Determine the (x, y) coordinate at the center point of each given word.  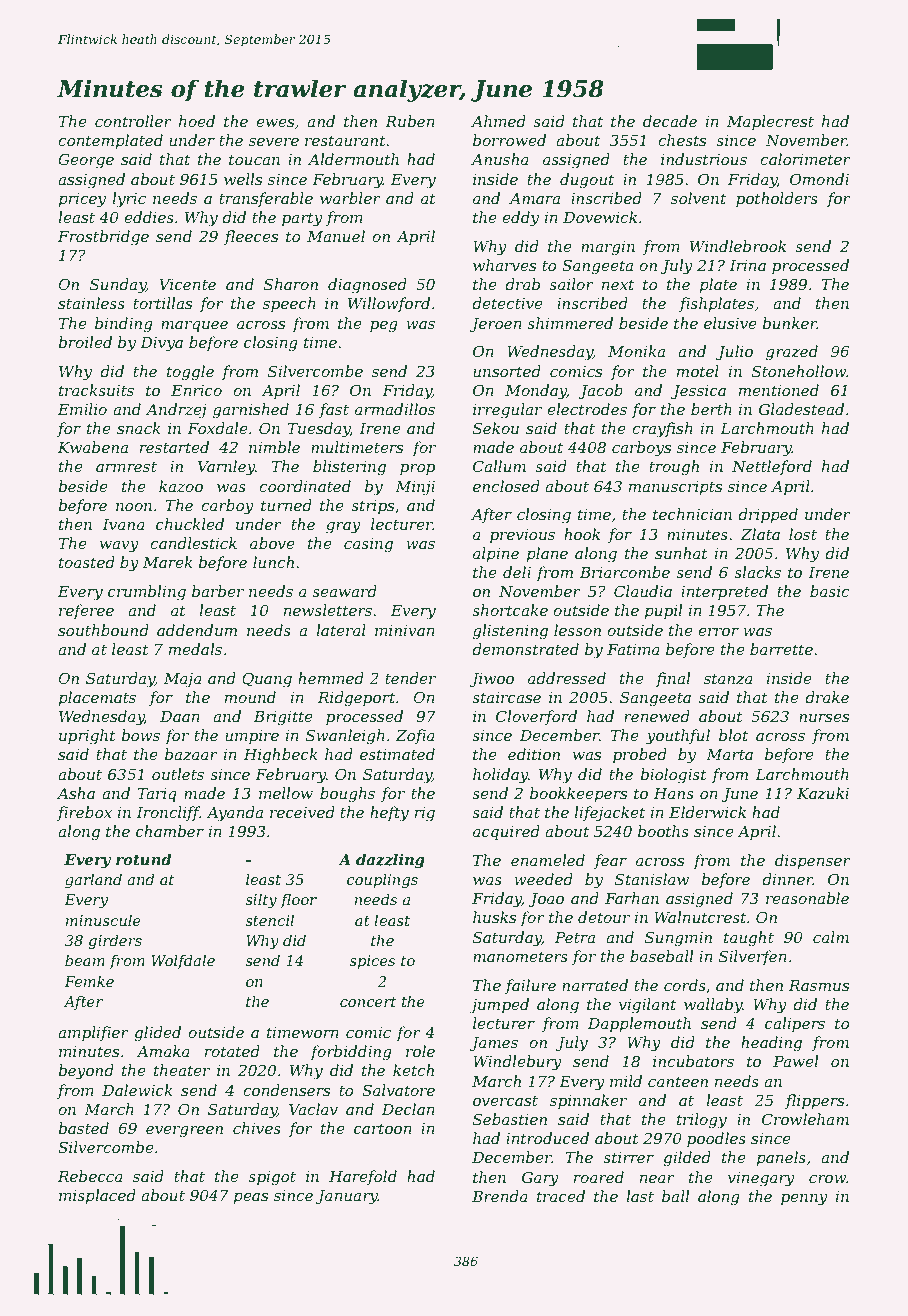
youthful (678, 737)
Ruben (410, 121)
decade (670, 121)
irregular (507, 411)
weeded (543, 879)
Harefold (363, 1177)
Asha (76, 793)
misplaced (97, 1196)
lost (803, 534)
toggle (190, 373)
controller (133, 121)
